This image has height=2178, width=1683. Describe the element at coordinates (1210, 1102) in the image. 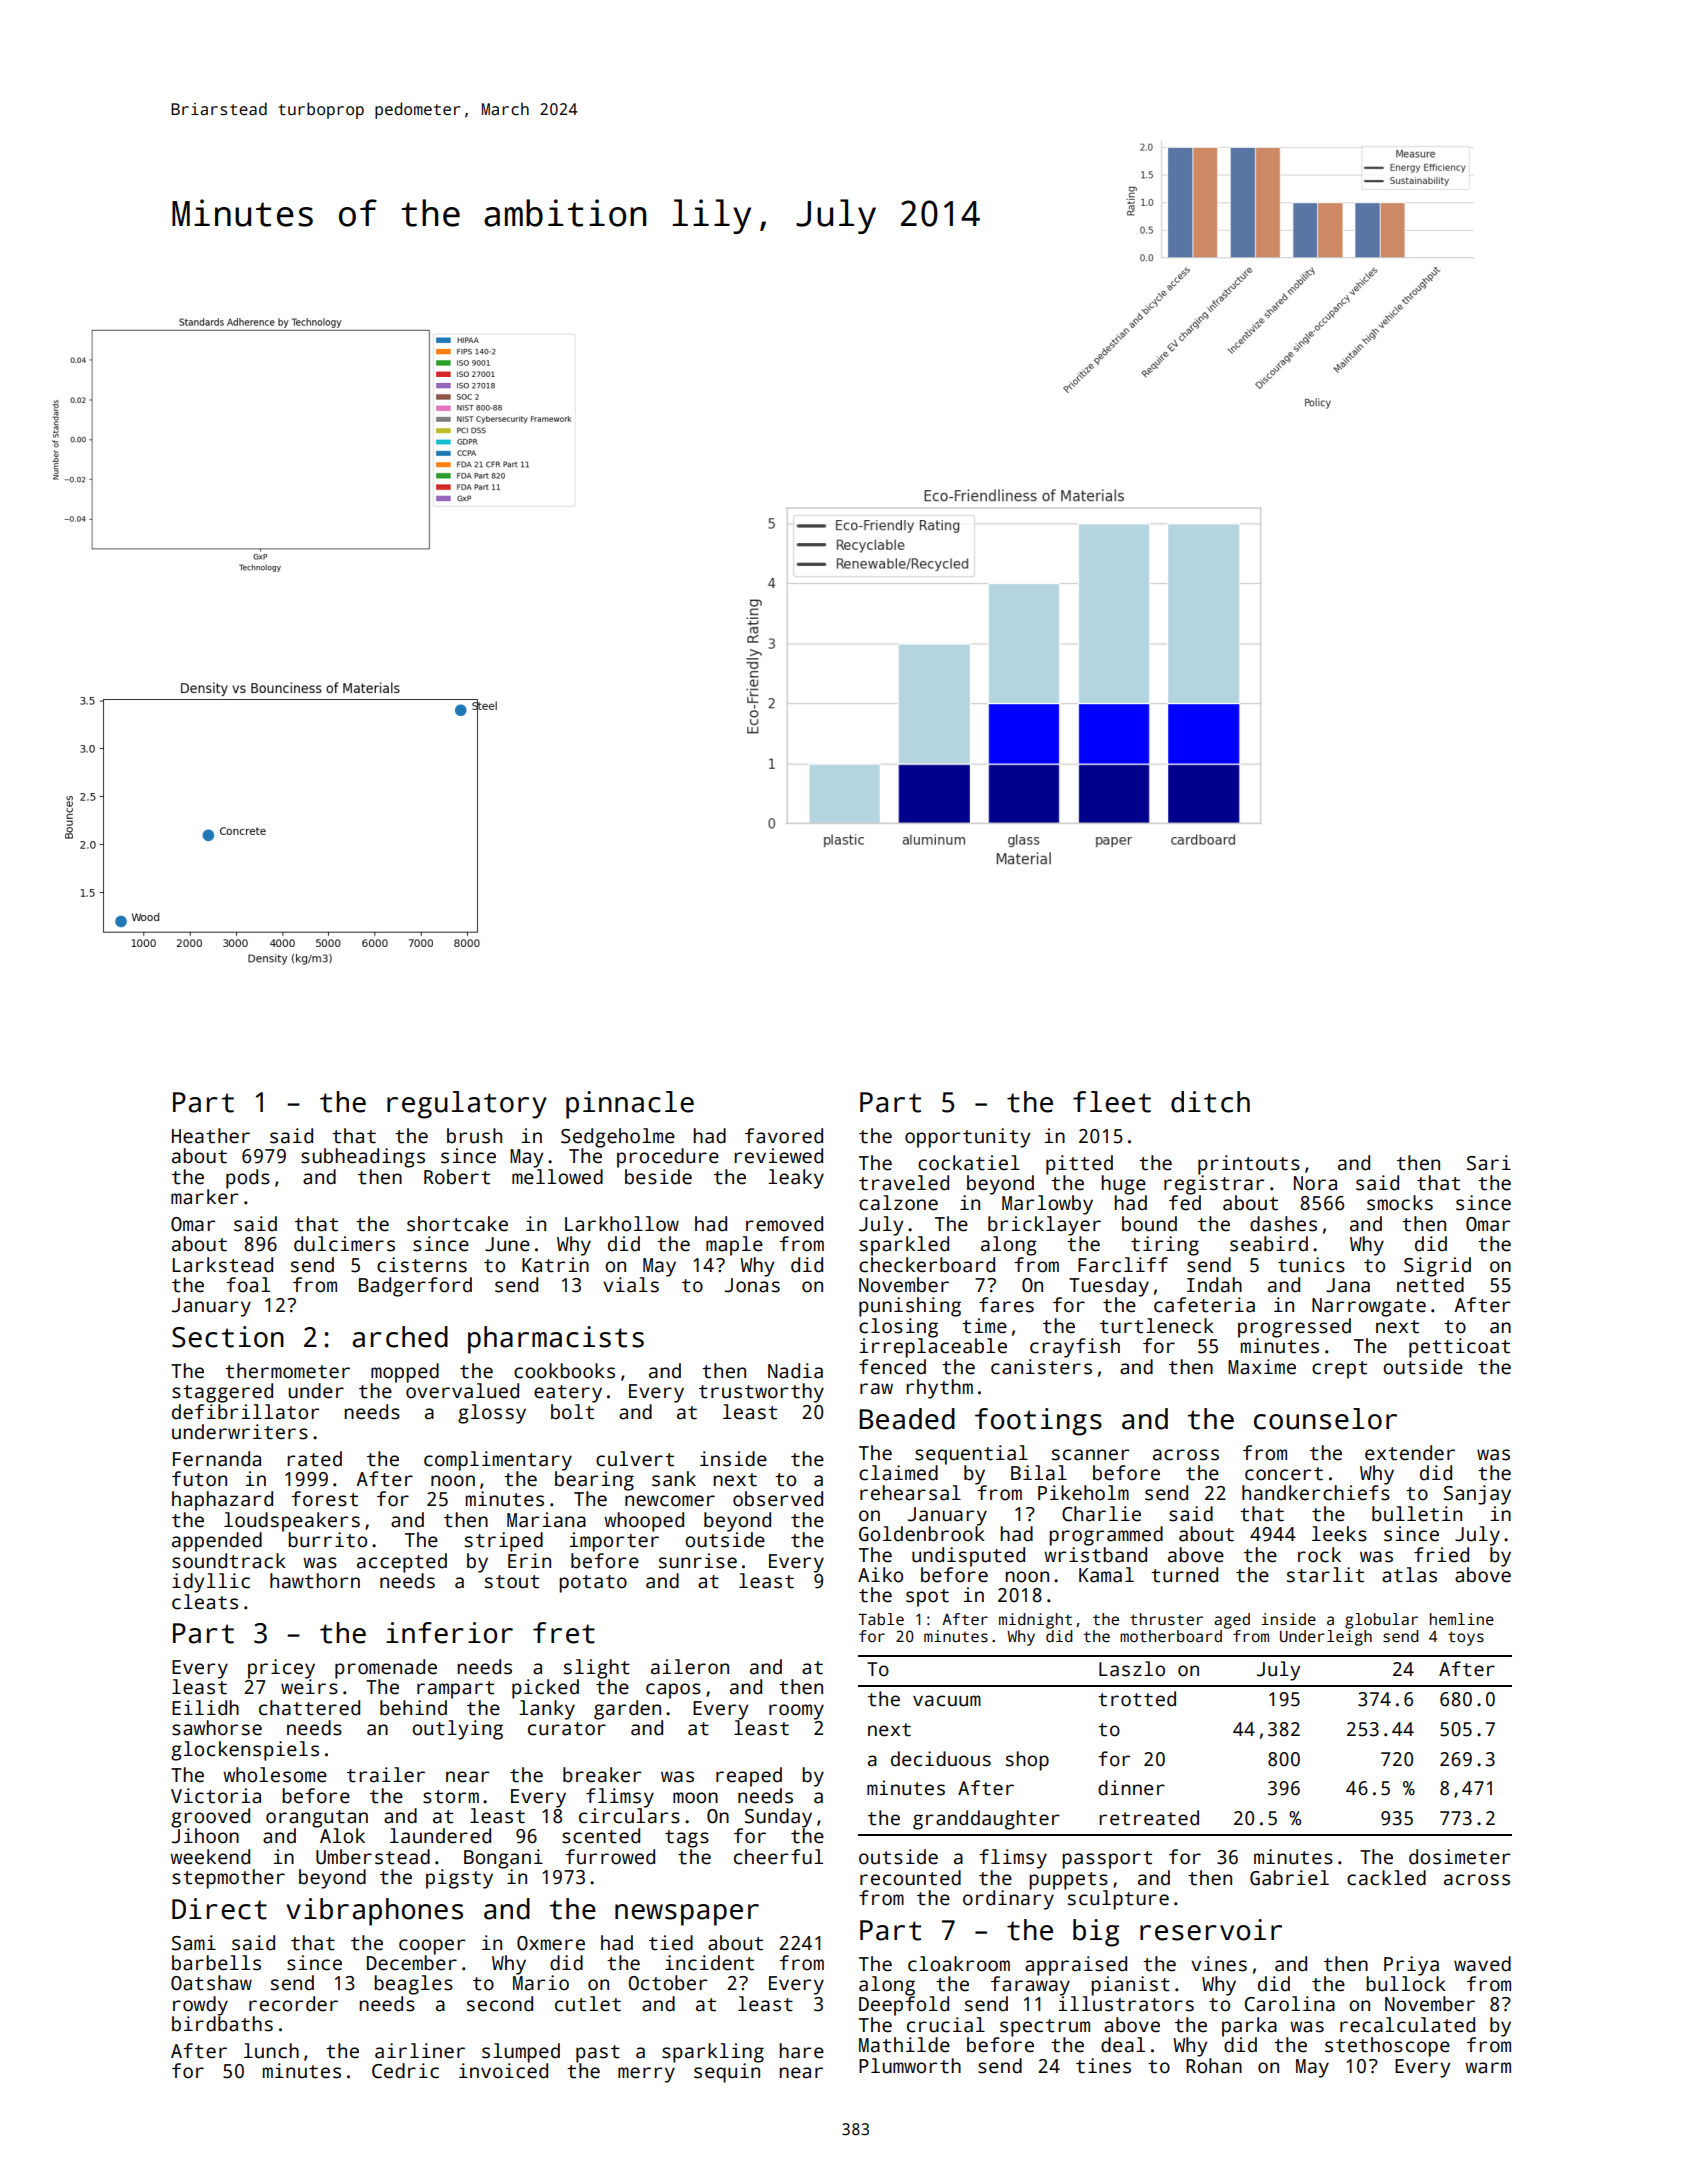

I see `ditch` at that location.
